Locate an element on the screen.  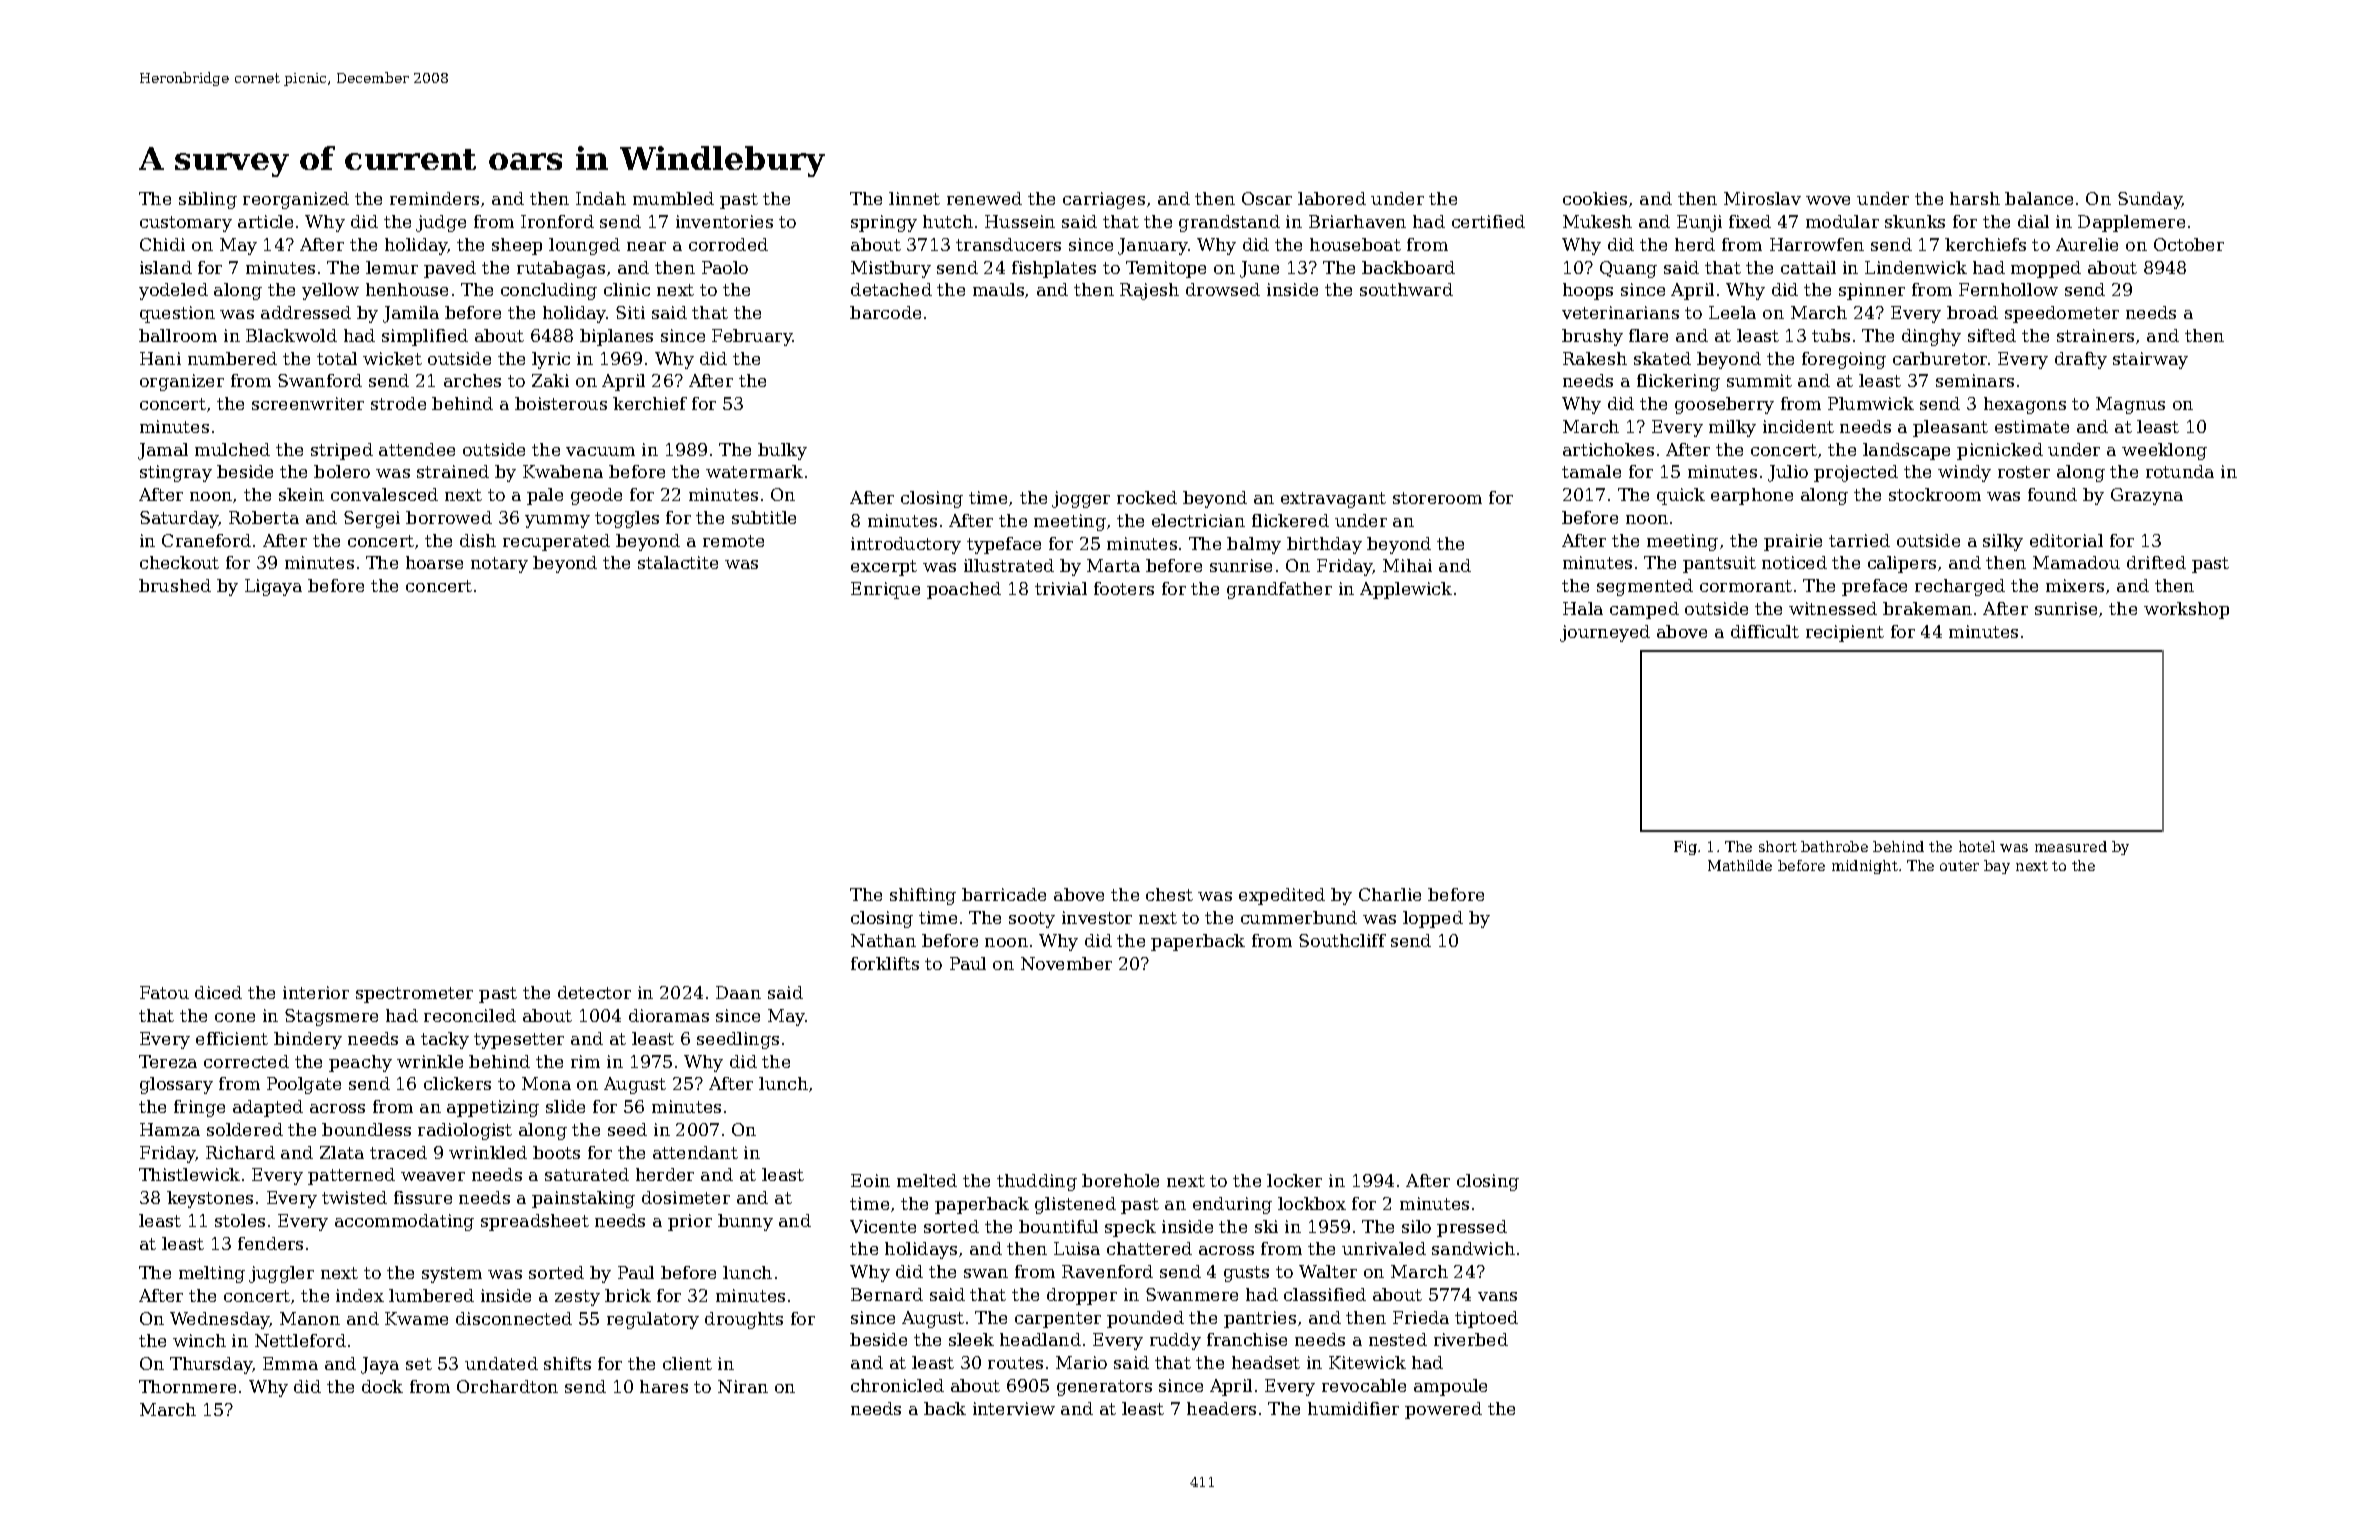
Harrowfen is located at coordinates (1817, 244).
